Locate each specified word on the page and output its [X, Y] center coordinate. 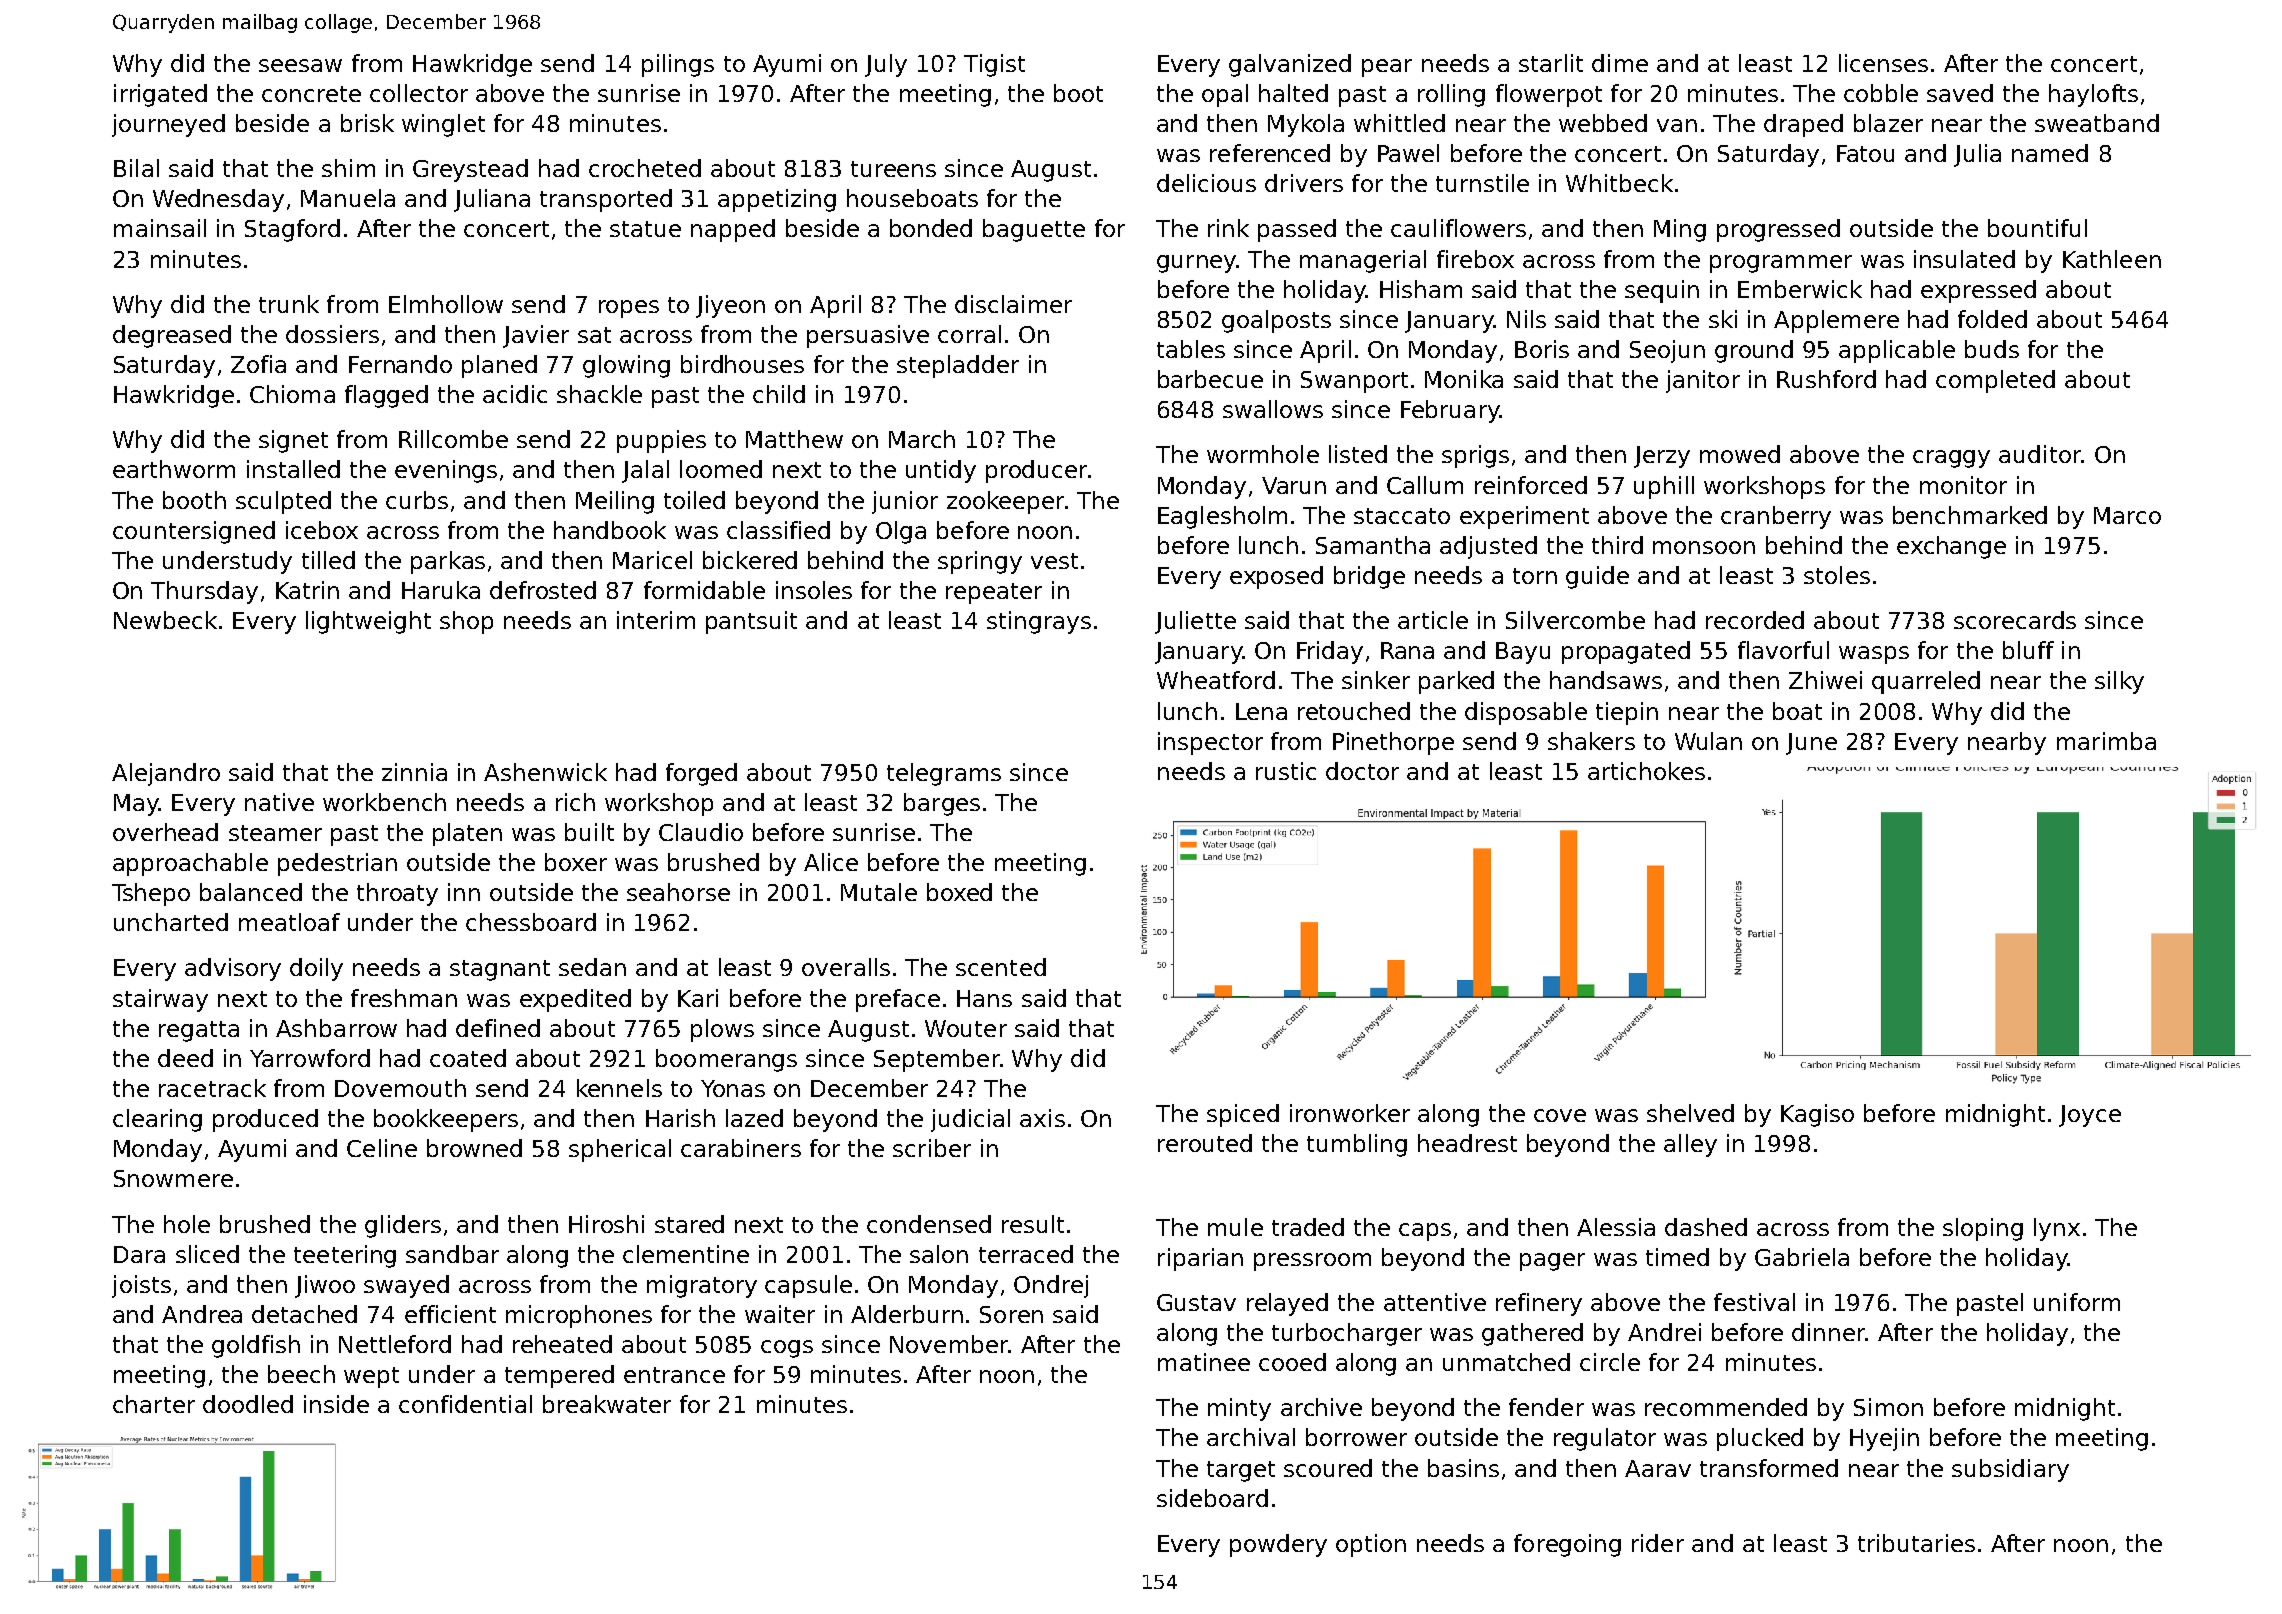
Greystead [470, 170]
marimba [2106, 741]
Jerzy [1662, 457]
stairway [160, 1000]
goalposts [1276, 321]
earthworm [174, 469]
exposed [1276, 577]
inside [336, 1404]
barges [942, 804]
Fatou [1865, 153]
